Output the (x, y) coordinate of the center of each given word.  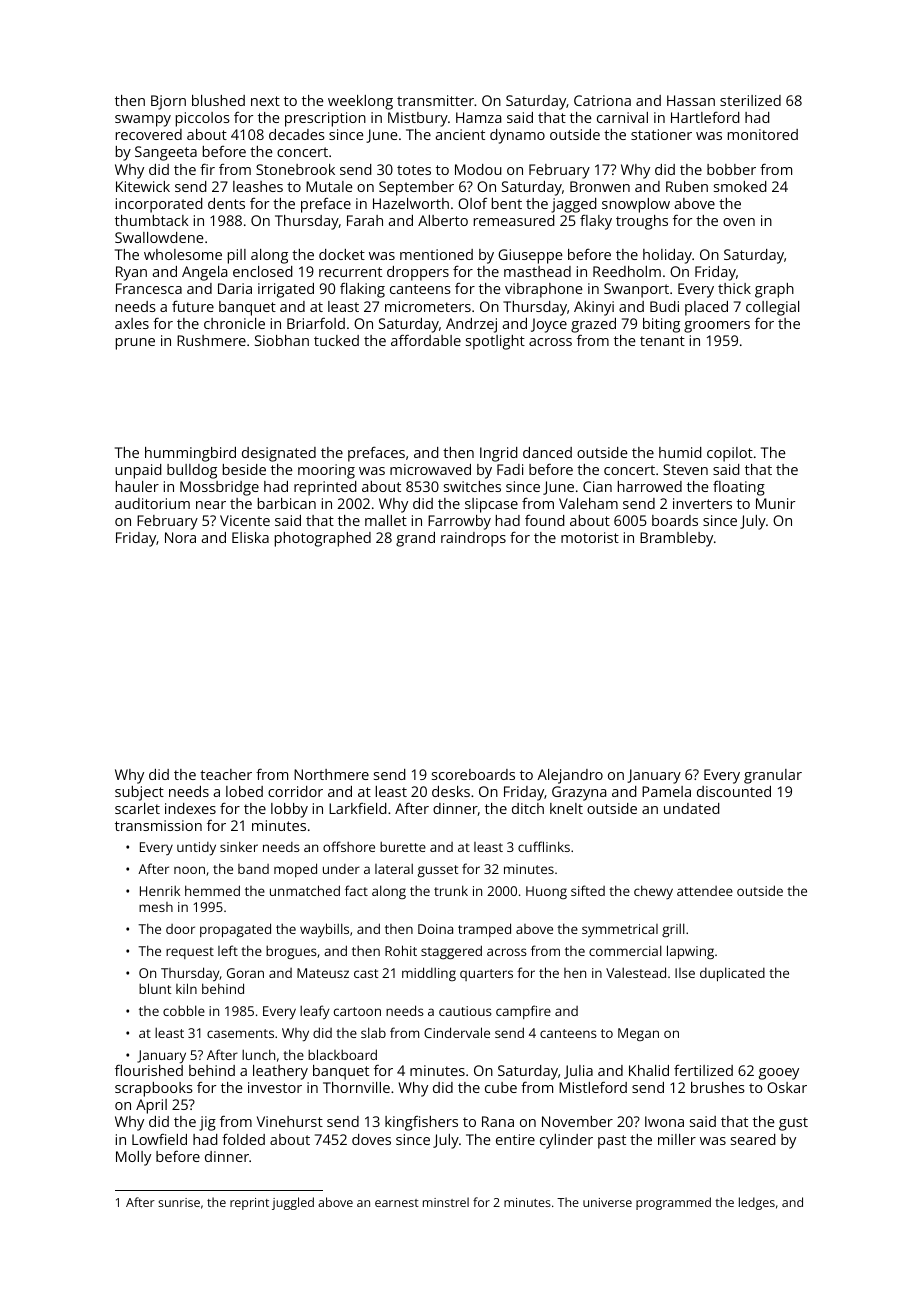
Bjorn (168, 102)
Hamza (478, 117)
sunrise (179, 1202)
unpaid (138, 471)
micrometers (428, 306)
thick (734, 288)
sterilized (750, 100)
